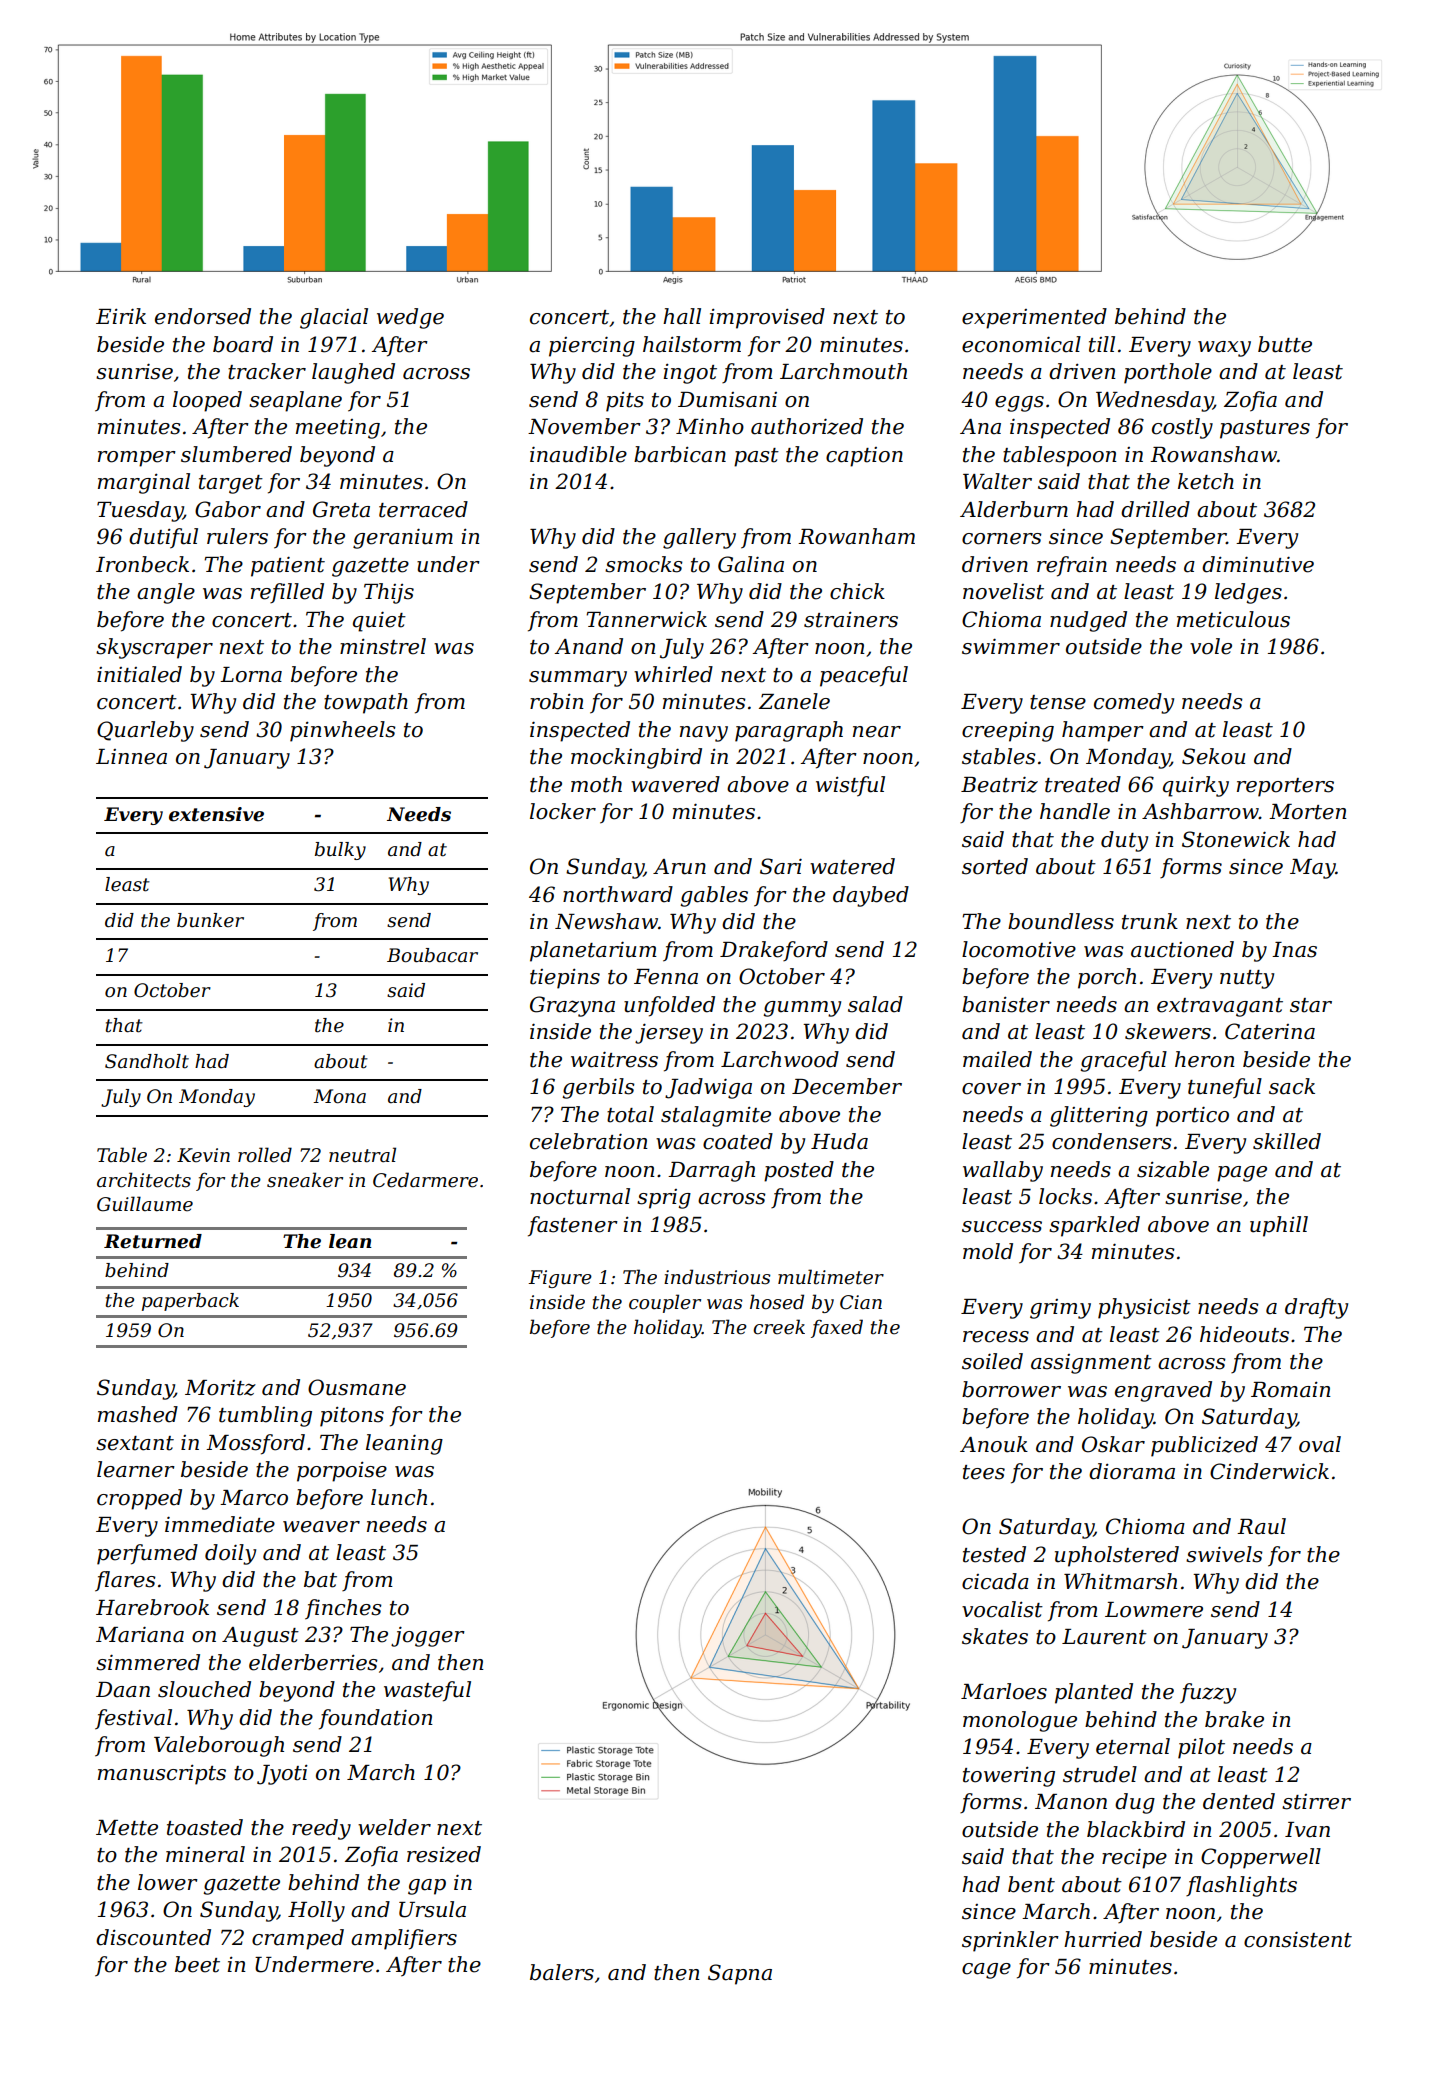  Describe the element at coordinates (352, 1417) in the page. I see `pitons` at that location.
